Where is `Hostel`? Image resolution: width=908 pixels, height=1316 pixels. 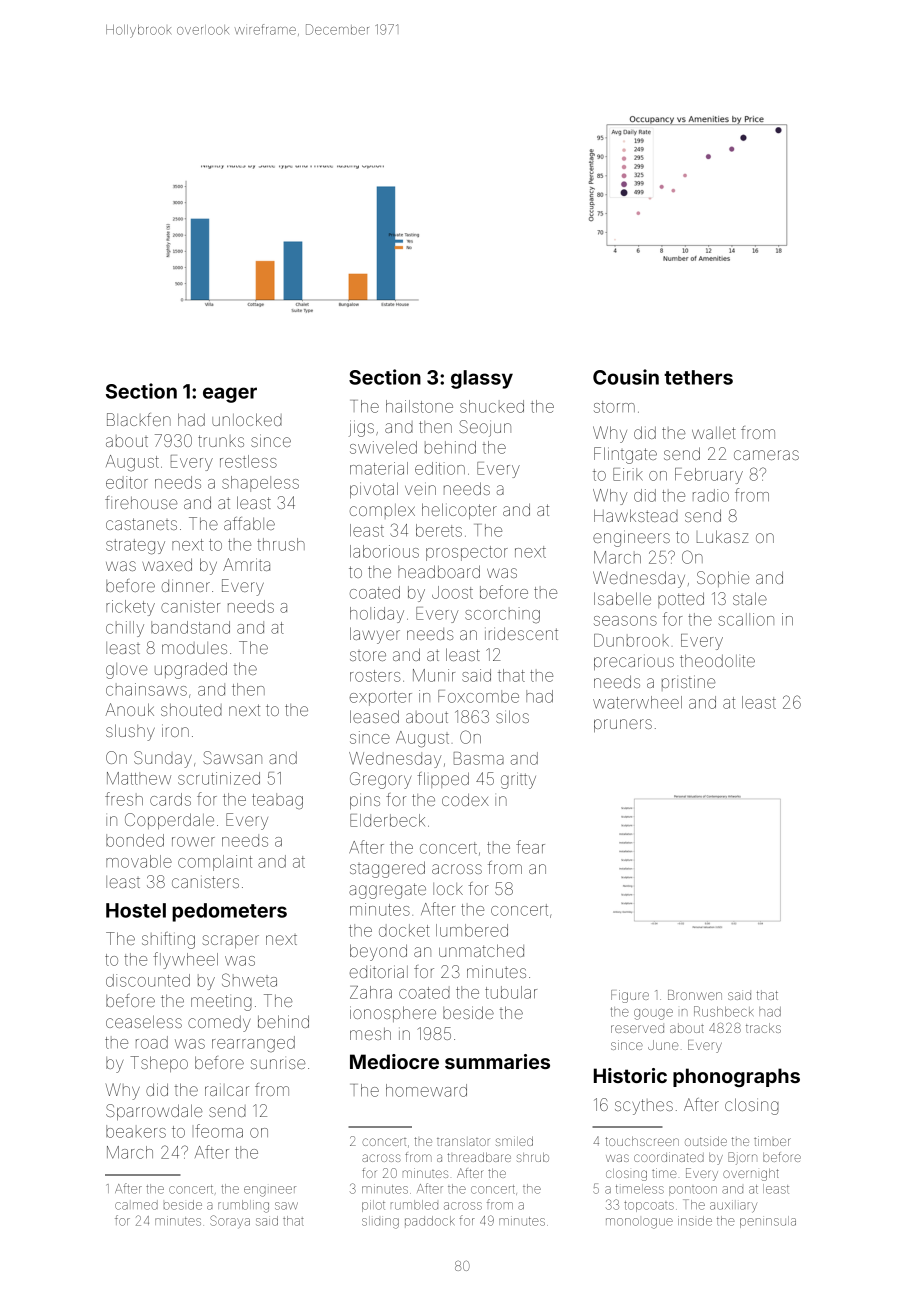 Hostel is located at coordinates (136, 910).
